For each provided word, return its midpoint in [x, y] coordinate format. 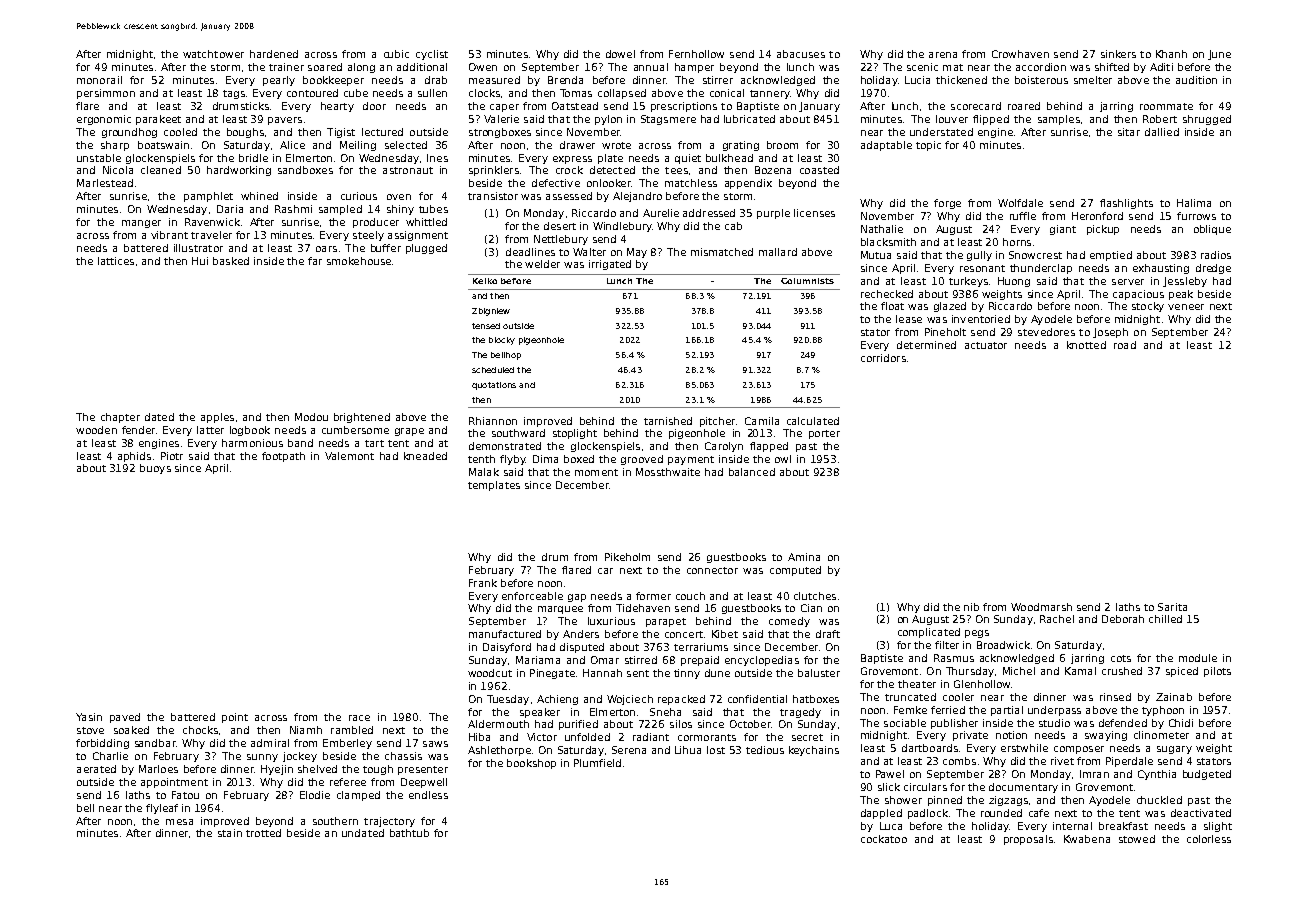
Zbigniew [491, 312]
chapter [120, 418]
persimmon [106, 94]
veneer [1186, 307]
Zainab [1174, 697]
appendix [748, 184]
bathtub [409, 833]
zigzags [1008, 801]
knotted [1086, 345]
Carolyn [724, 447]
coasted [819, 170]
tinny [687, 674]
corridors [883, 358]
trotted [263, 833]
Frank [483, 583]
